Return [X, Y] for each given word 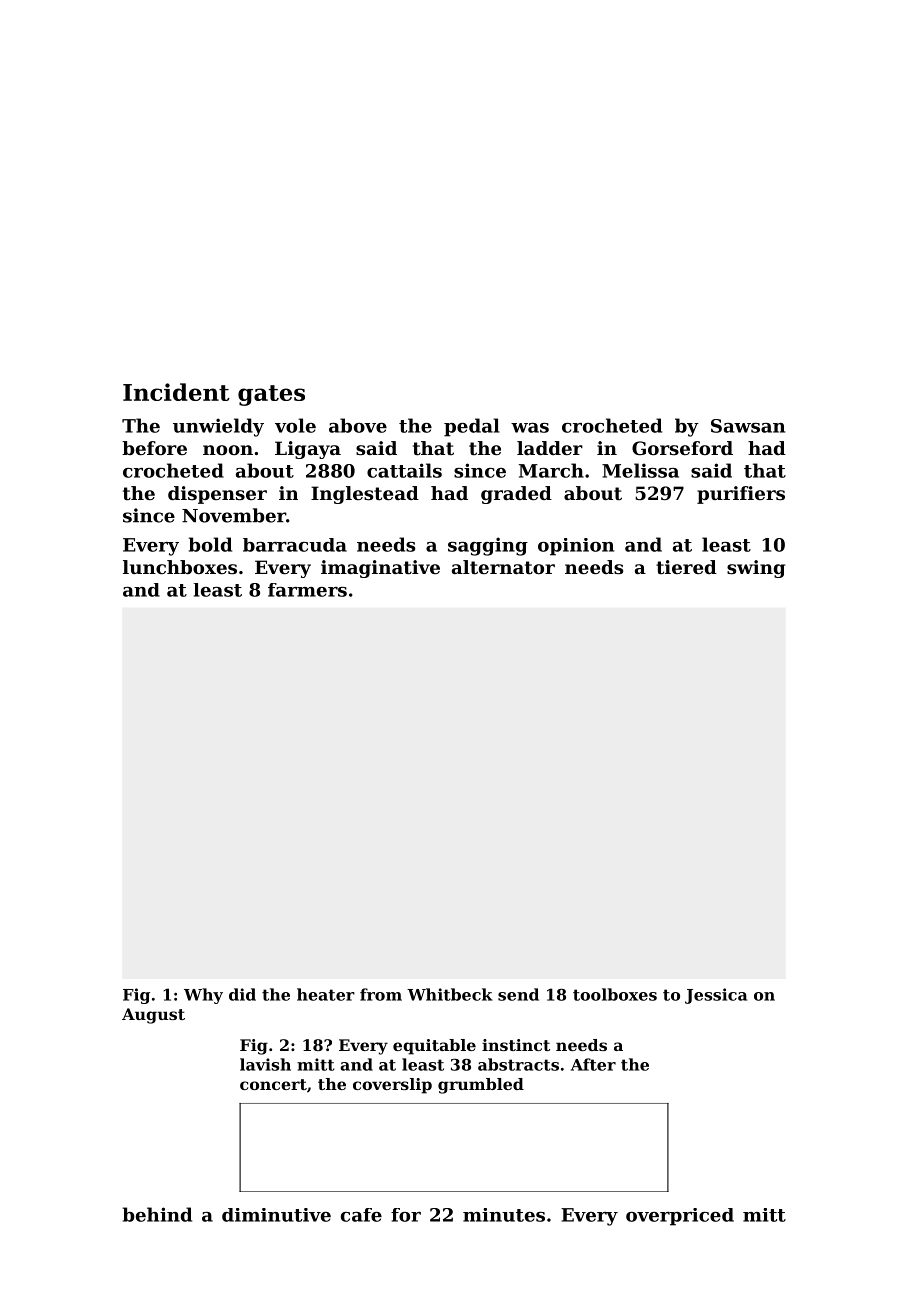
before [154, 448]
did [242, 994]
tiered [686, 567]
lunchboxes [180, 567]
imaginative [380, 569]
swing [756, 569]
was [530, 428]
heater [326, 994]
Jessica [716, 996]
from [381, 994]
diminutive [276, 1215]
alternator [503, 567]
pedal [472, 427]
